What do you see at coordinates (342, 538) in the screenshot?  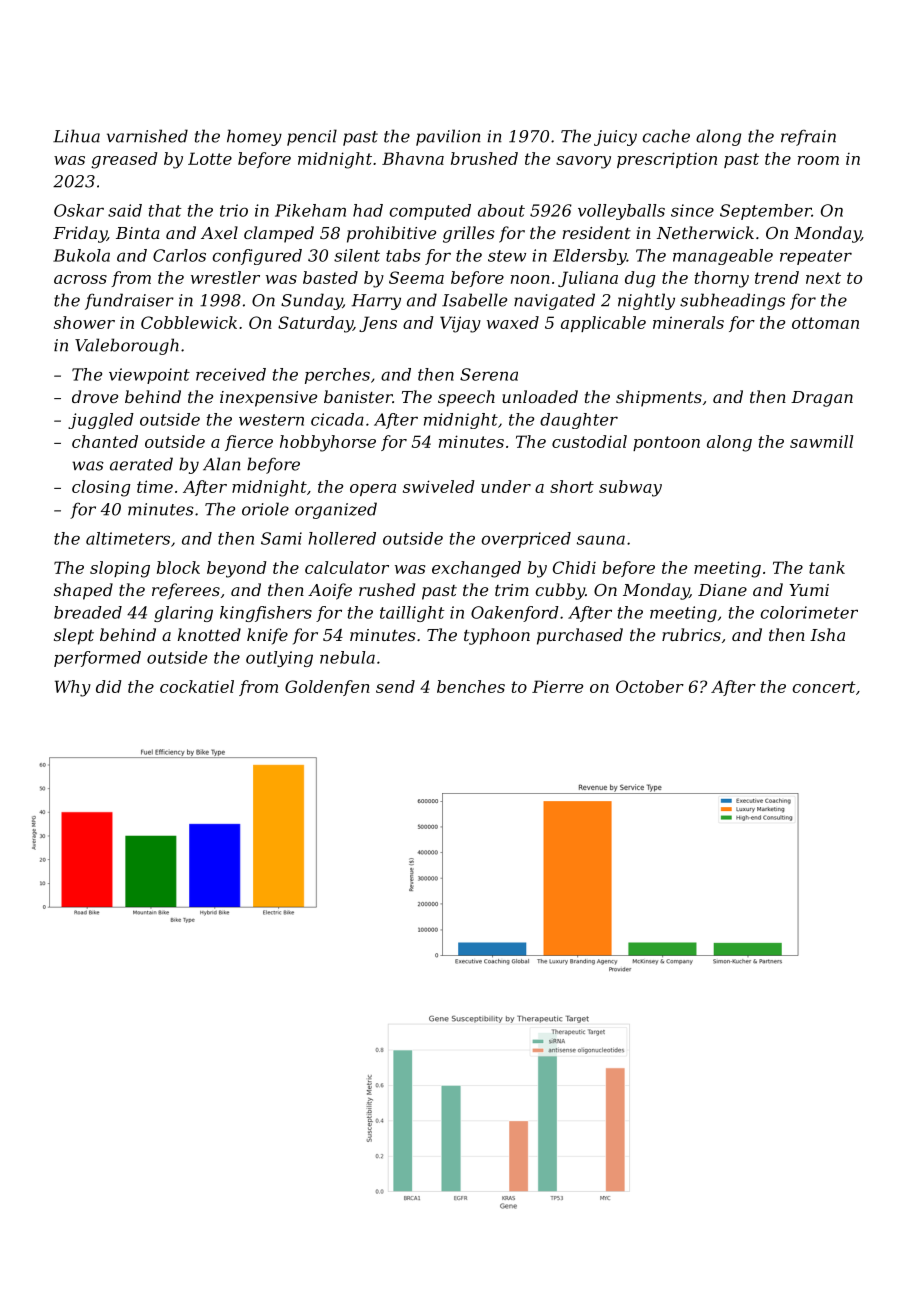 I see `hollered` at bounding box center [342, 538].
